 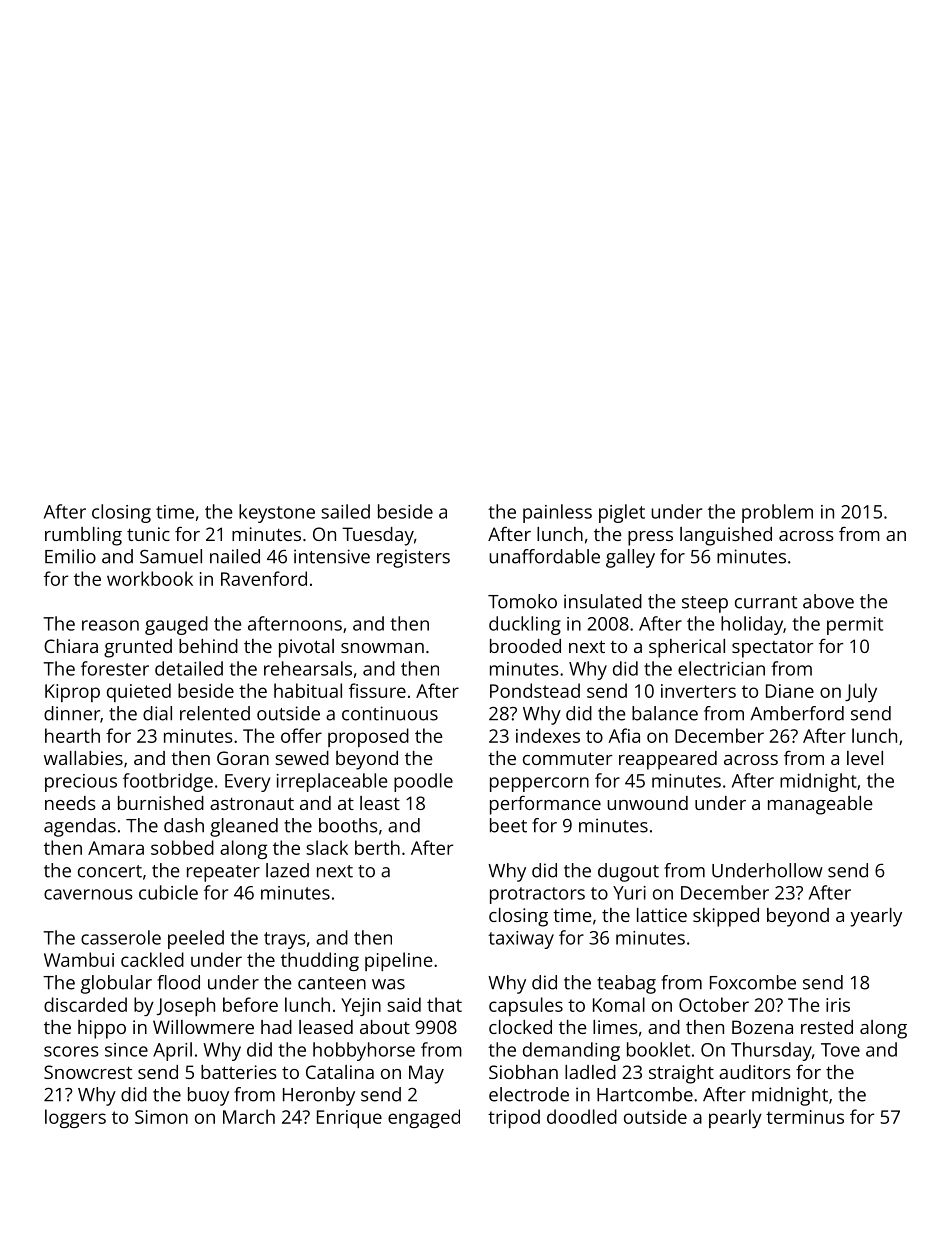 What do you see at coordinates (306, 648) in the page?
I see `pivotal` at bounding box center [306, 648].
